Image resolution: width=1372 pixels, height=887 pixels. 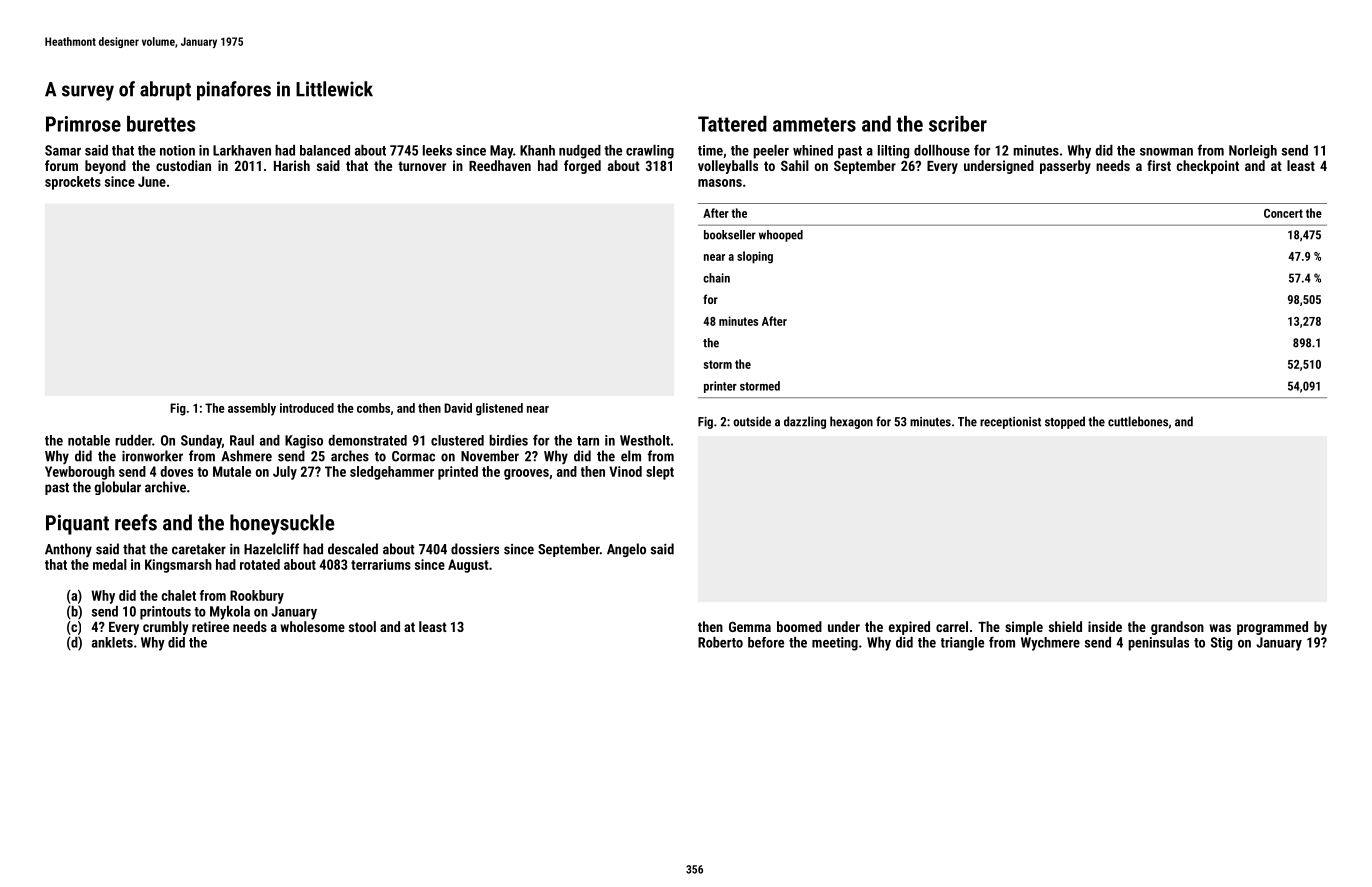 I want to click on rotated, so click(x=260, y=564).
